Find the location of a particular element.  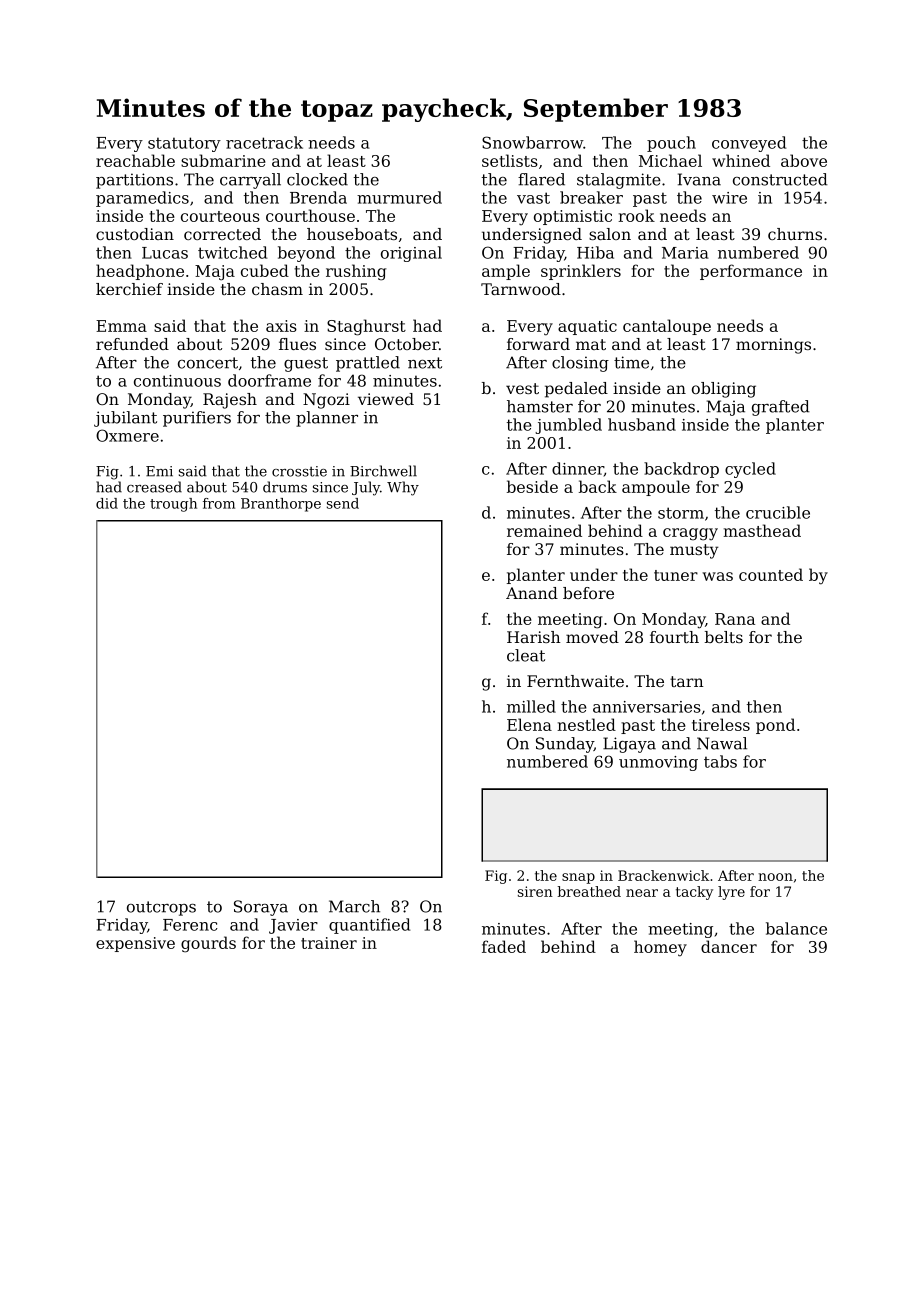

outcrops is located at coordinates (161, 908).
